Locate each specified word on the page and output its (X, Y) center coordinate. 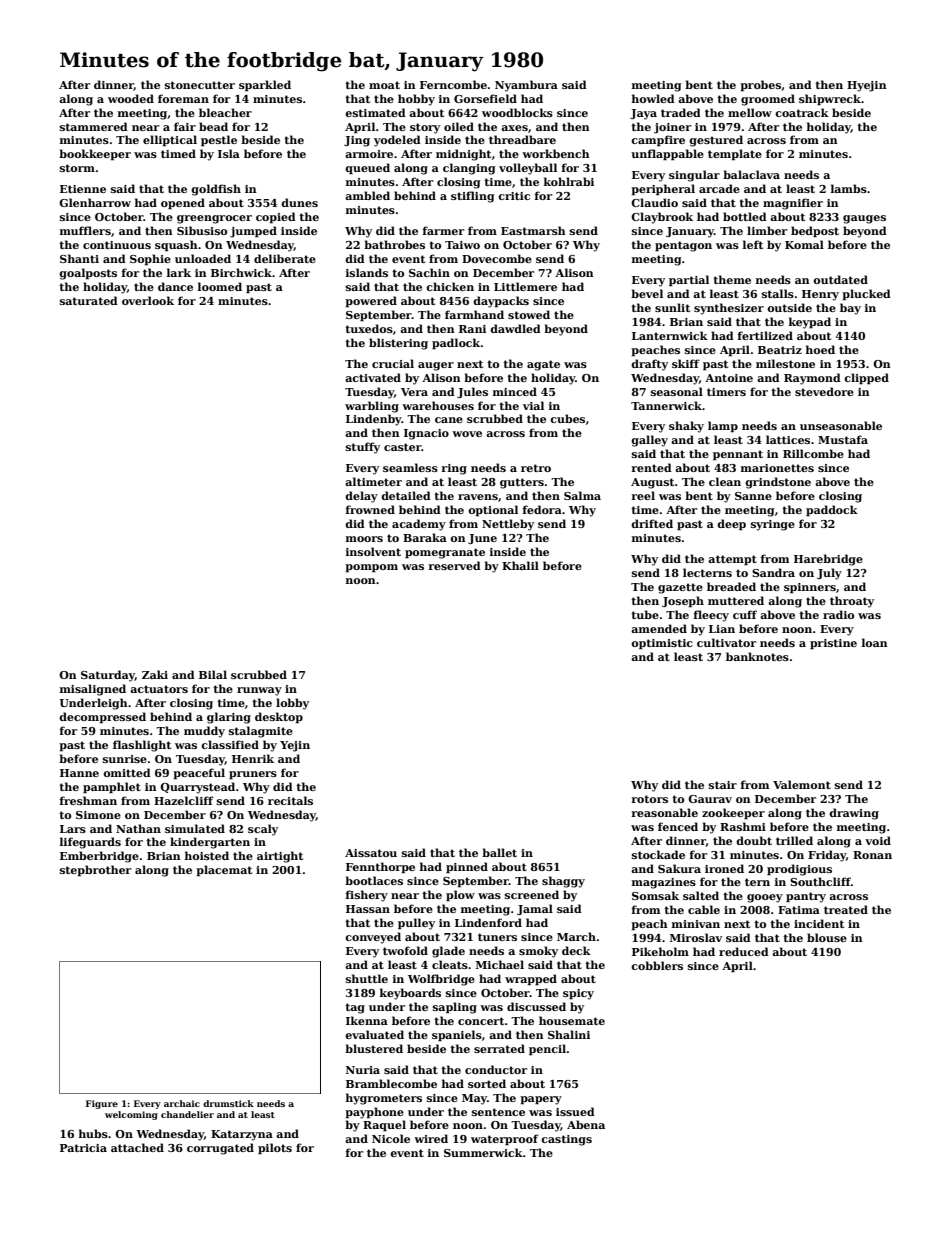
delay (361, 497)
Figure (102, 1104)
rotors (649, 799)
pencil (547, 1050)
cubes (567, 418)
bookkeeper (95, 155)
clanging (469, 169)
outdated (840, 279)
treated (846, 909)
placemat (224, 871)
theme (732, 279)
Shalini (569, 1034)
